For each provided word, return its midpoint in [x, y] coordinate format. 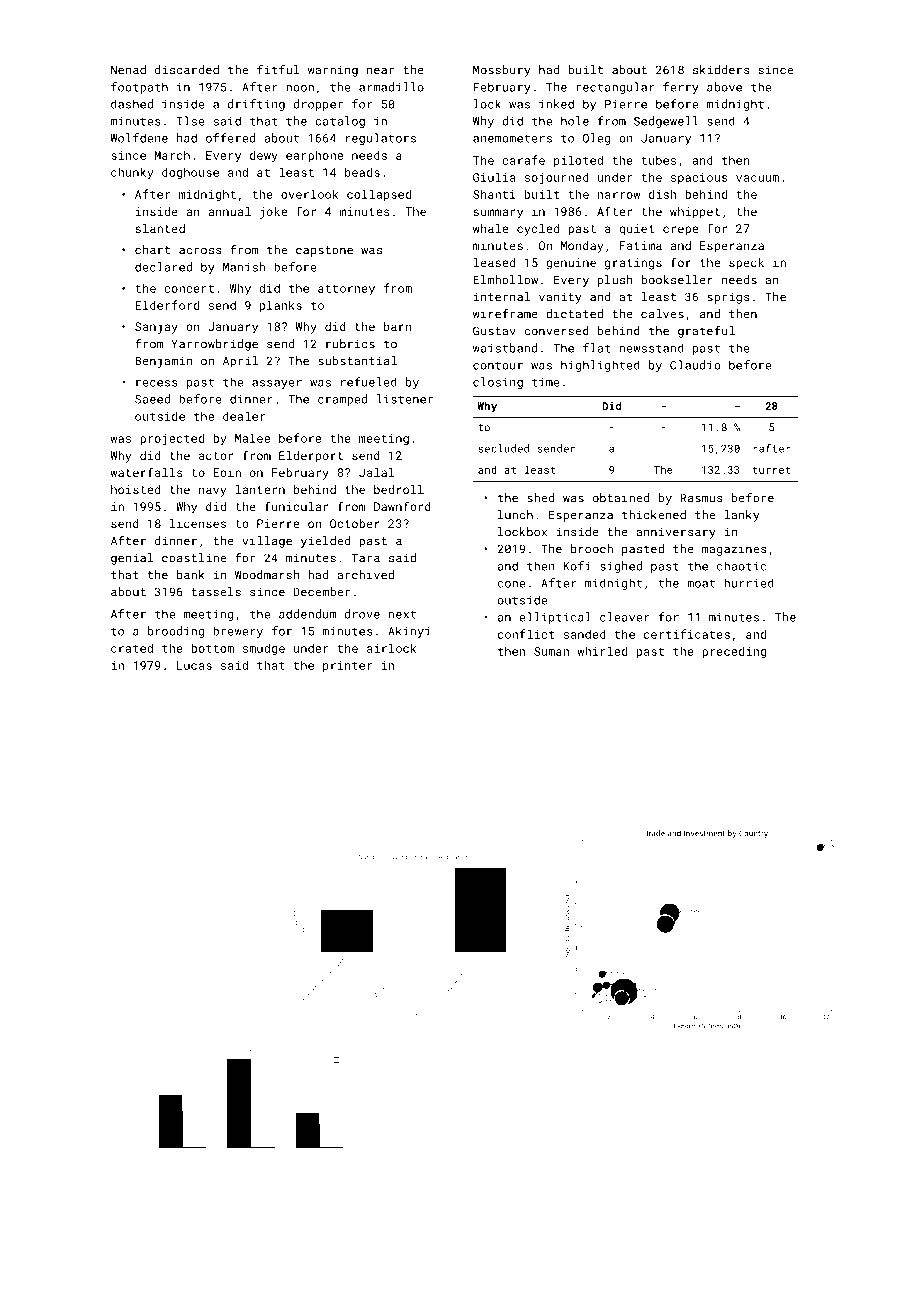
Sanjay [156, 328]
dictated [574, 314]
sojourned [557, 179]
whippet [695, 213]
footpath [139, 88]
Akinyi [409, 632]
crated [132, 648]
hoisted [135, 489]
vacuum [757, 178]
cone [511, 584]
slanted [160, 228]
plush [615, 281]
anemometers [512, 138]
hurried [749, 583]
